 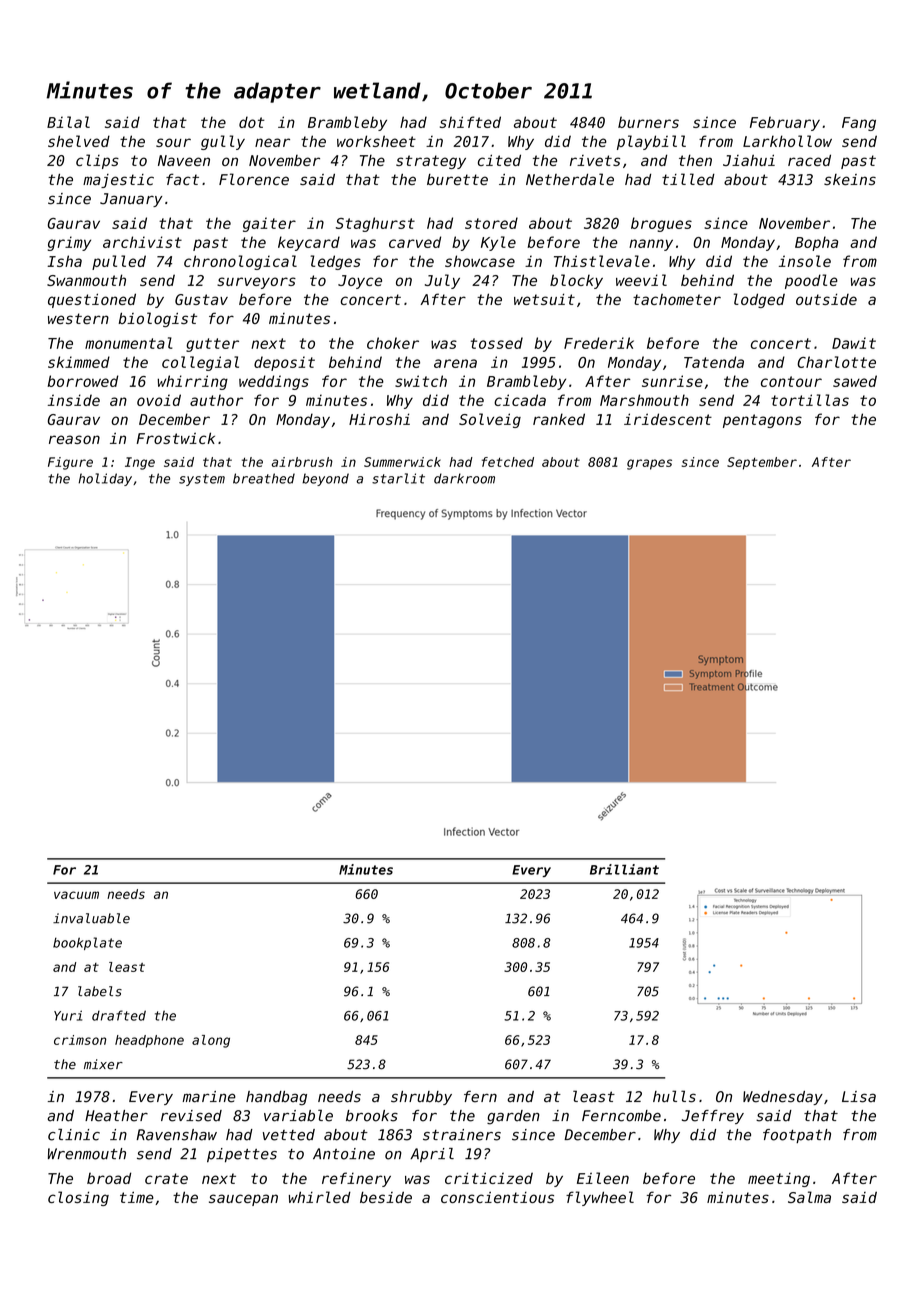 I want to click on hulls, so click(x=674, y=1096).
